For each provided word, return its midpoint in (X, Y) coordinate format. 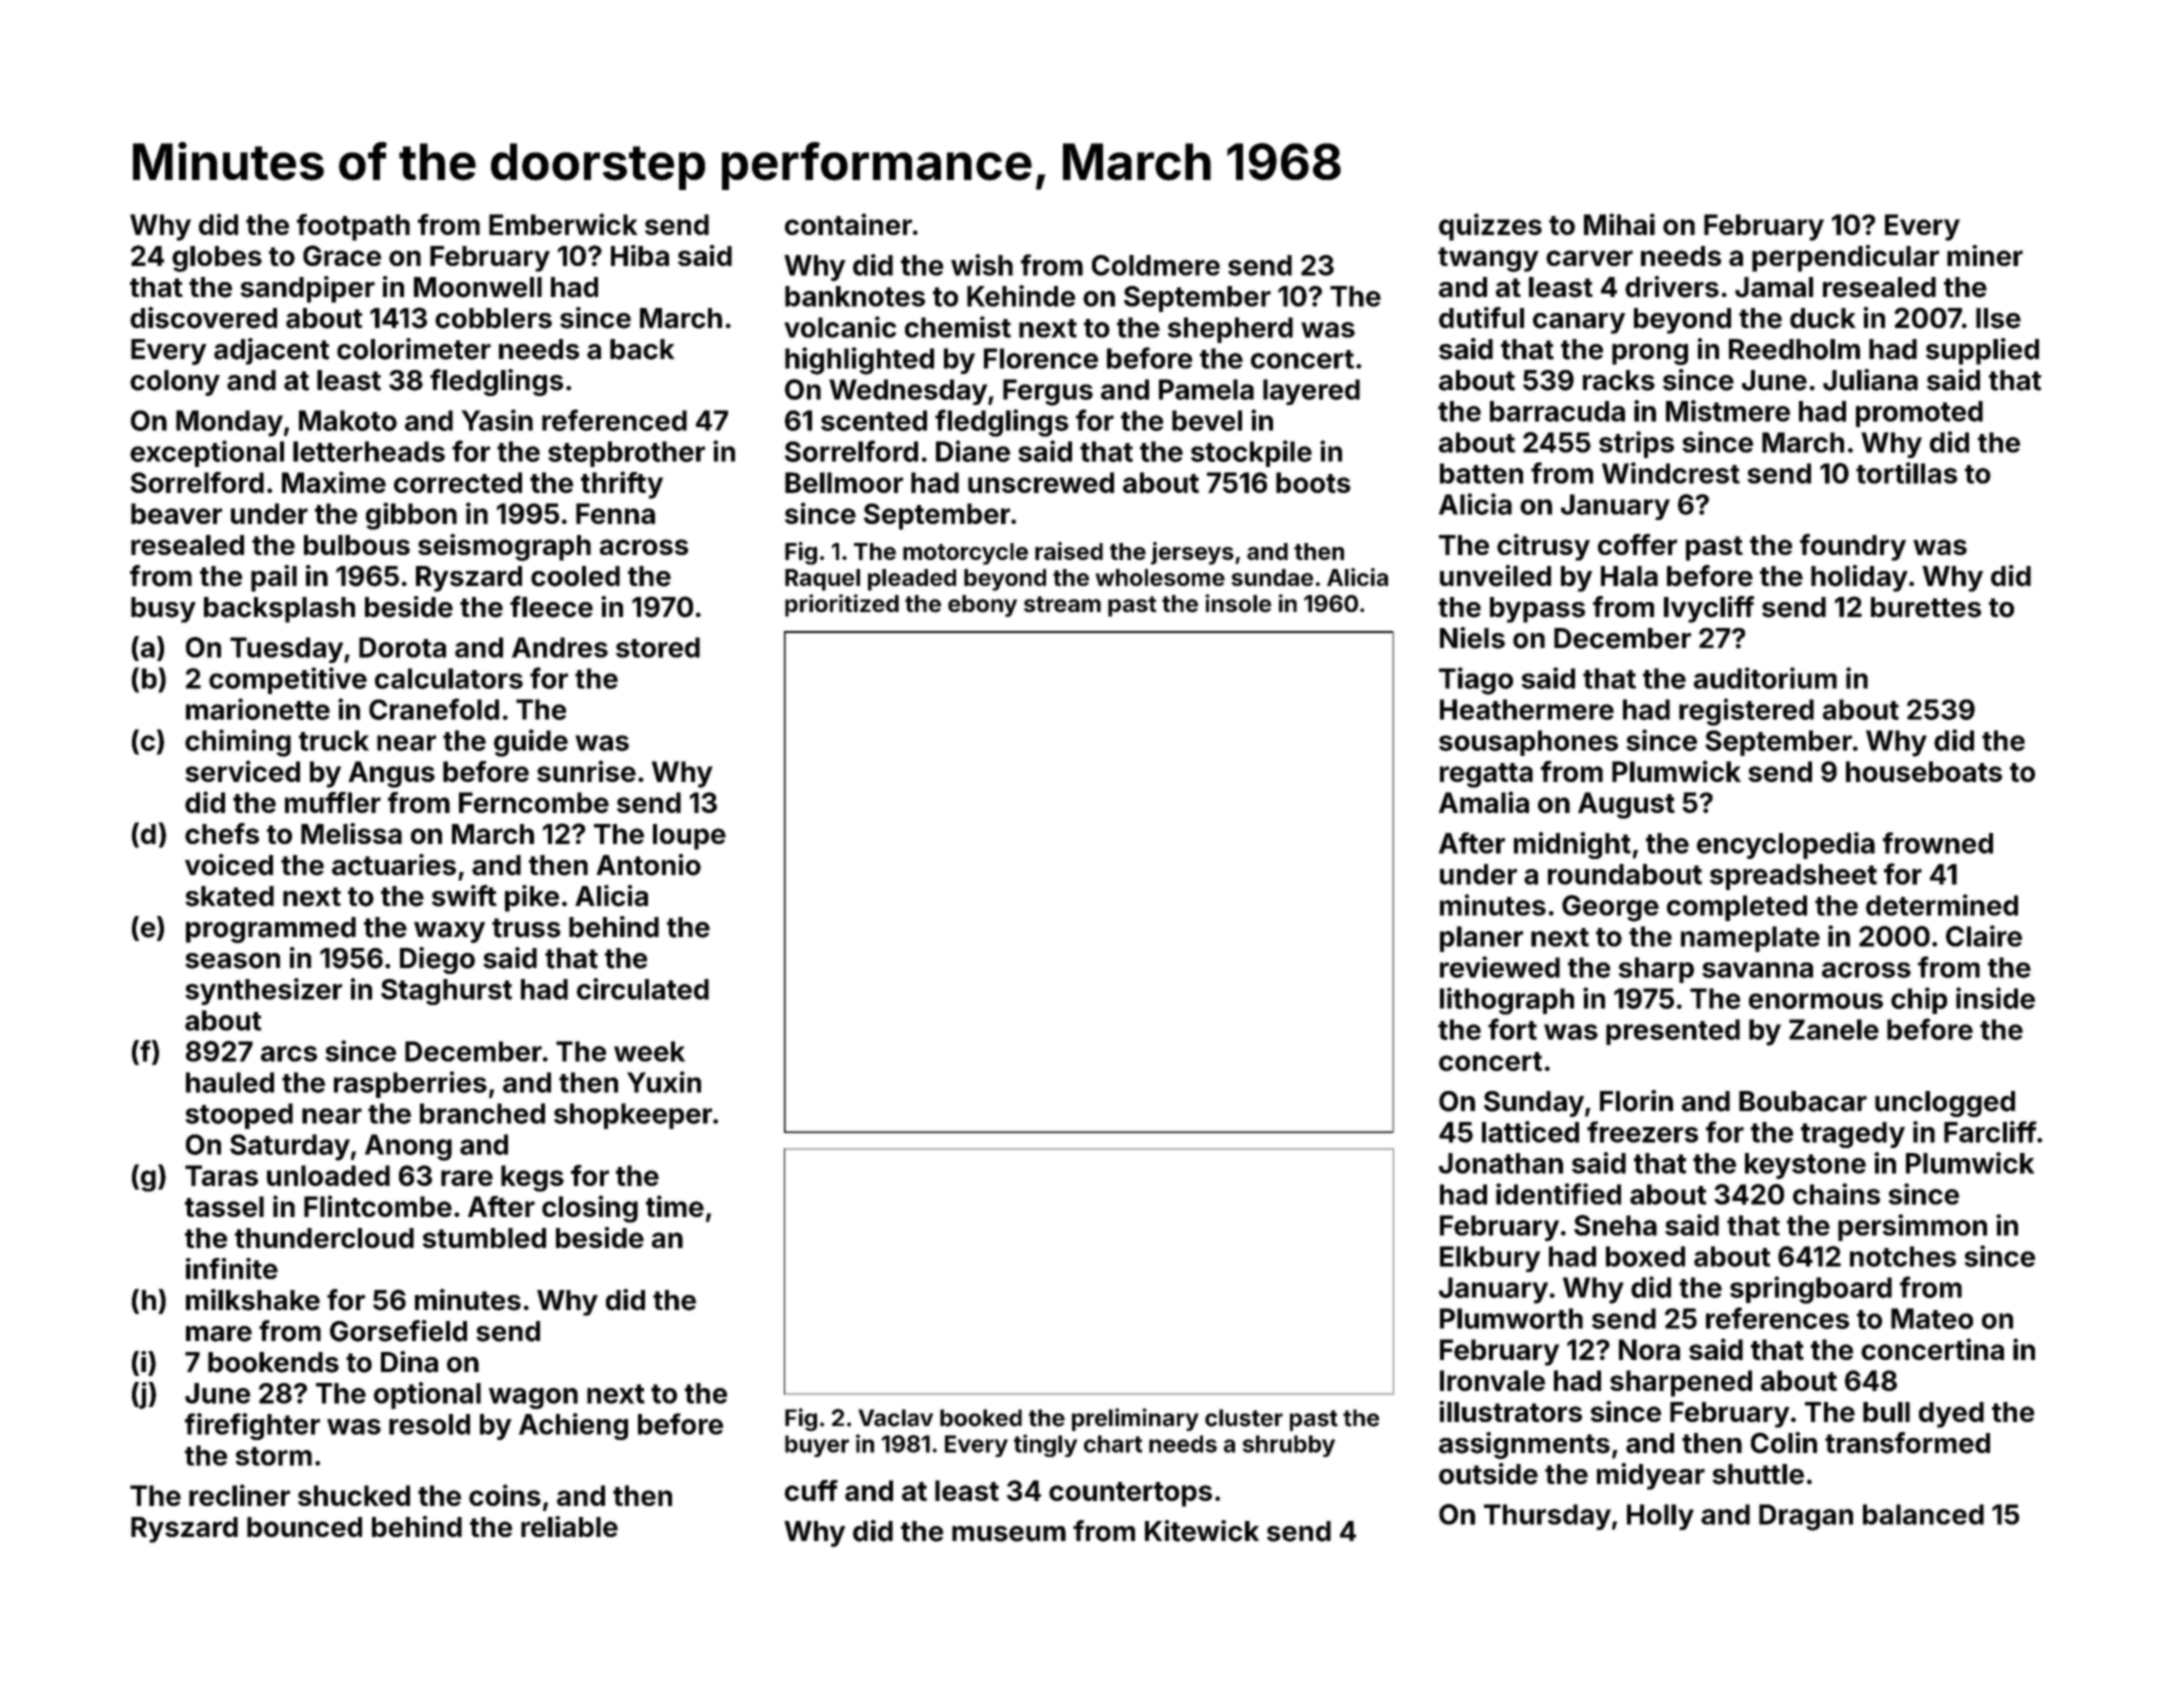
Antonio (648, 865)
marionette (258, 709)
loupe (689, 837)
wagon (533, 1398)
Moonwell (478, 287)
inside (1995, 998)
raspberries (410, 1084)
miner (1985, 255)
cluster (1244, 1418)
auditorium (1765, 678)
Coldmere (1156, 265)
